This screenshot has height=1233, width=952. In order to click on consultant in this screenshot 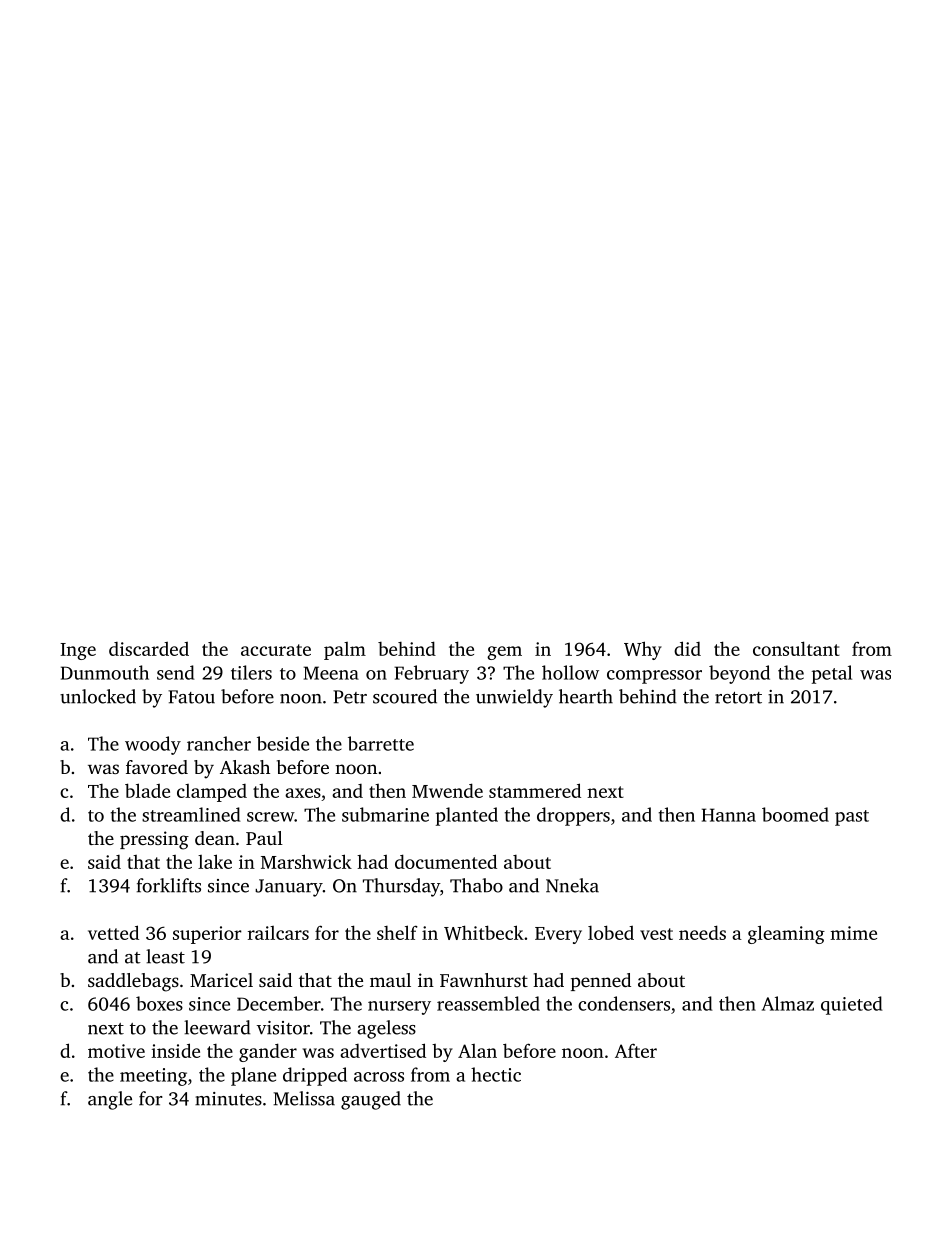, I will do `click(796, 648)`.
